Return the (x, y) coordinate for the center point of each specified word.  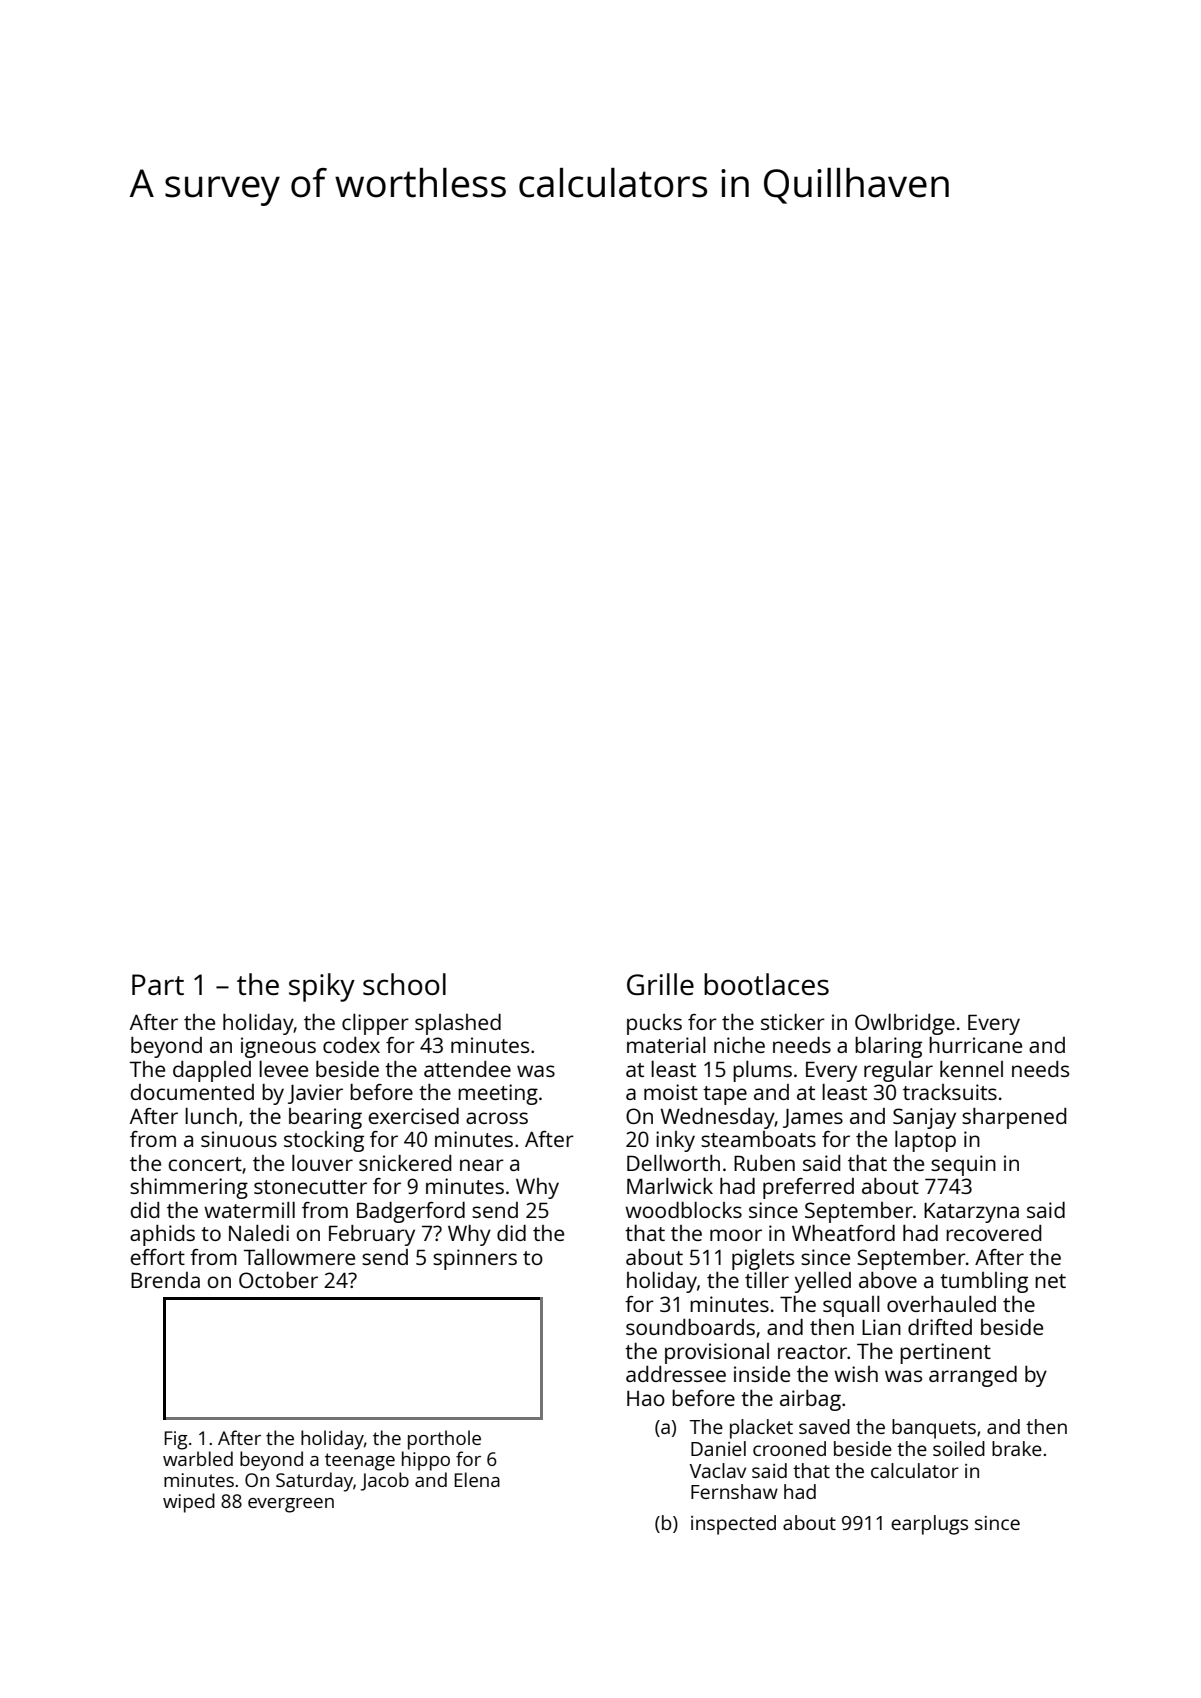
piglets (763, 1259)
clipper (375, 1024)
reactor (812, 1352)
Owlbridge (905, 1024)
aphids (162, 1235)
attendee (467, 1069)
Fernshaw (734, 1491)
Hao (646, 1398)
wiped (189, 1503)
